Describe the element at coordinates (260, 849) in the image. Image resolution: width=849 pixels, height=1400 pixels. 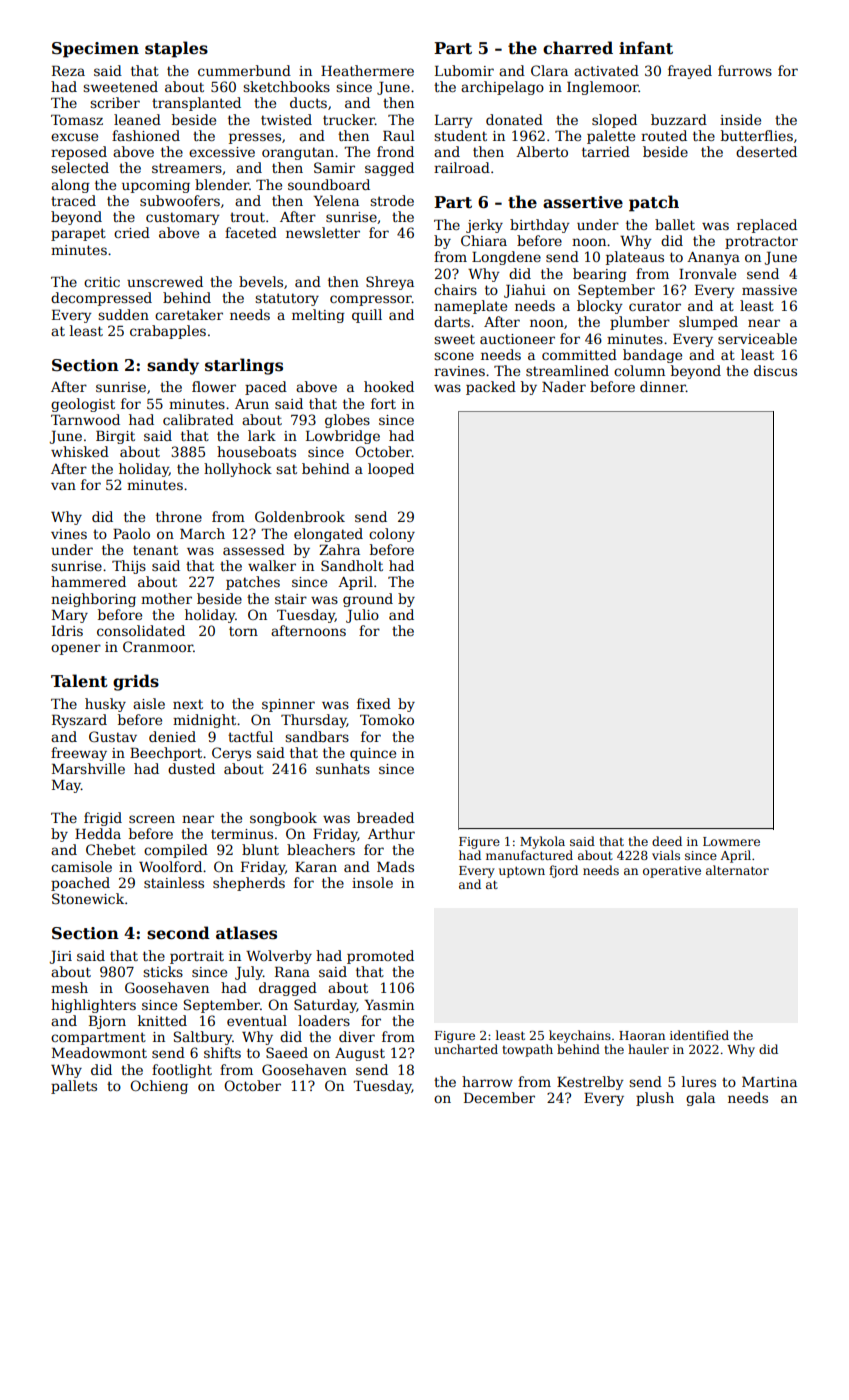
I see `blunt` at that location.
